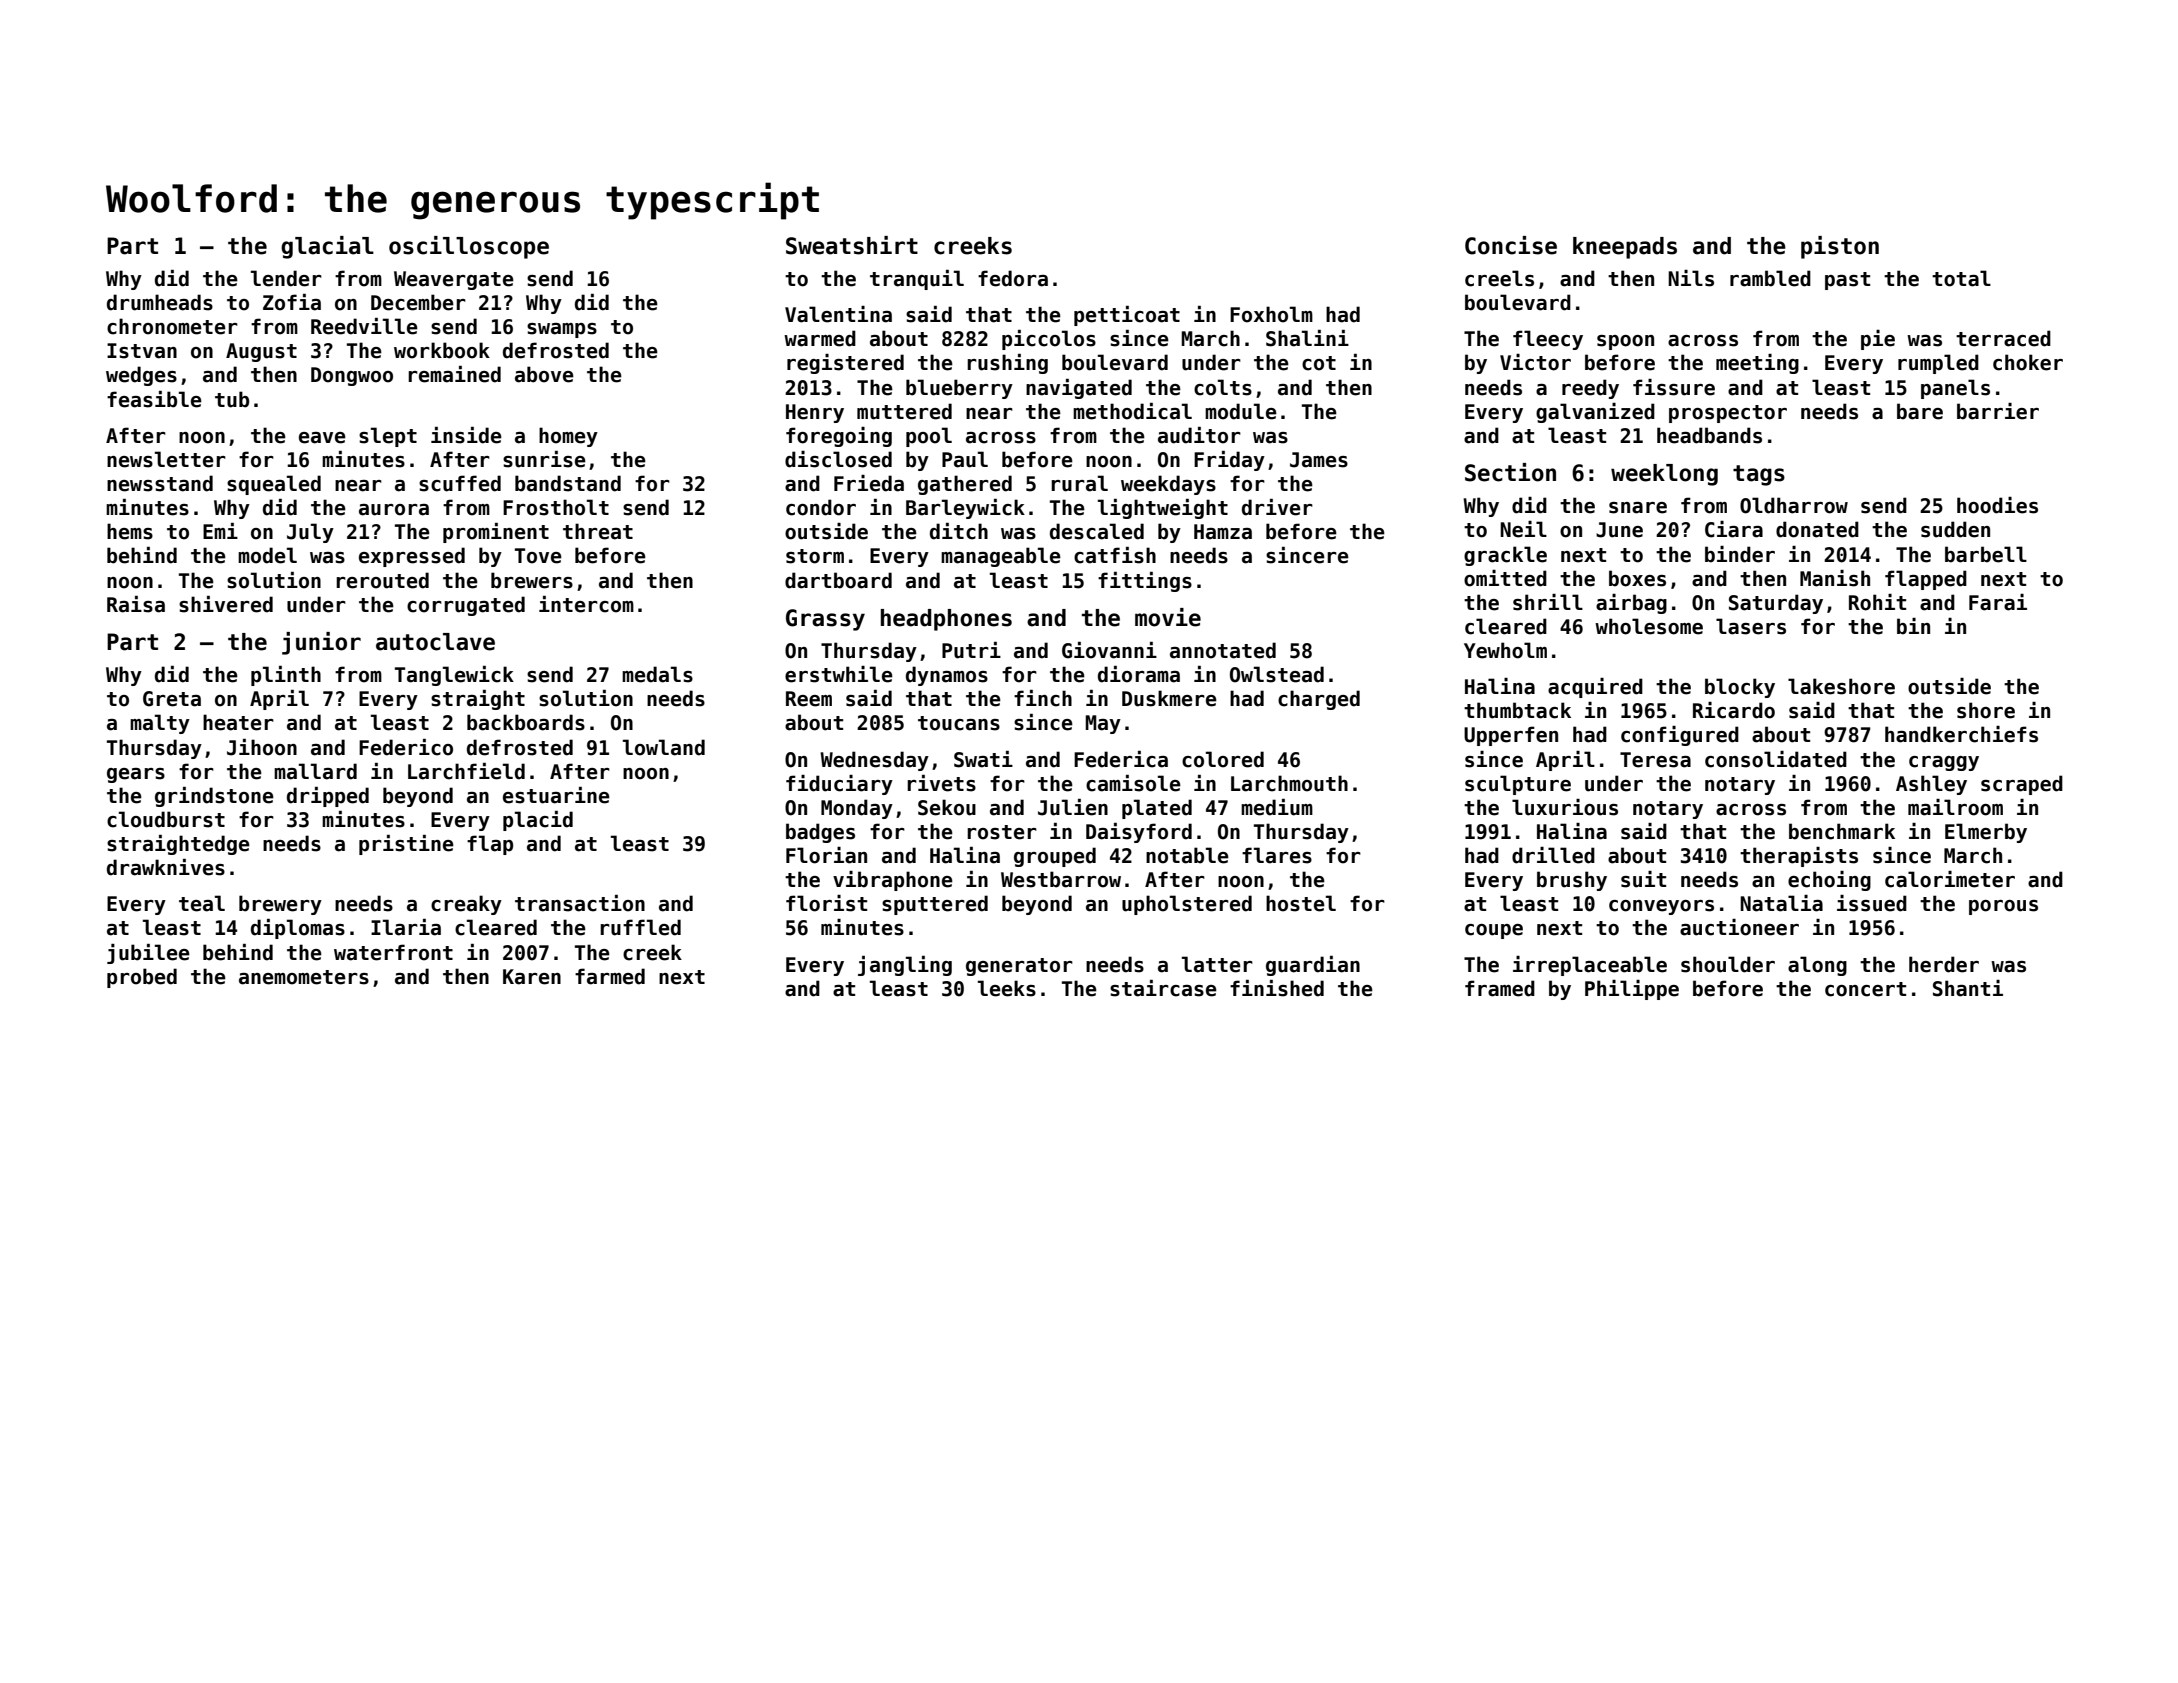 The image size is (2178, 1683). What do you see at coordinates (1277, 988) in the screenshot?
I see `finished` at bounding box center [1277, 988].
